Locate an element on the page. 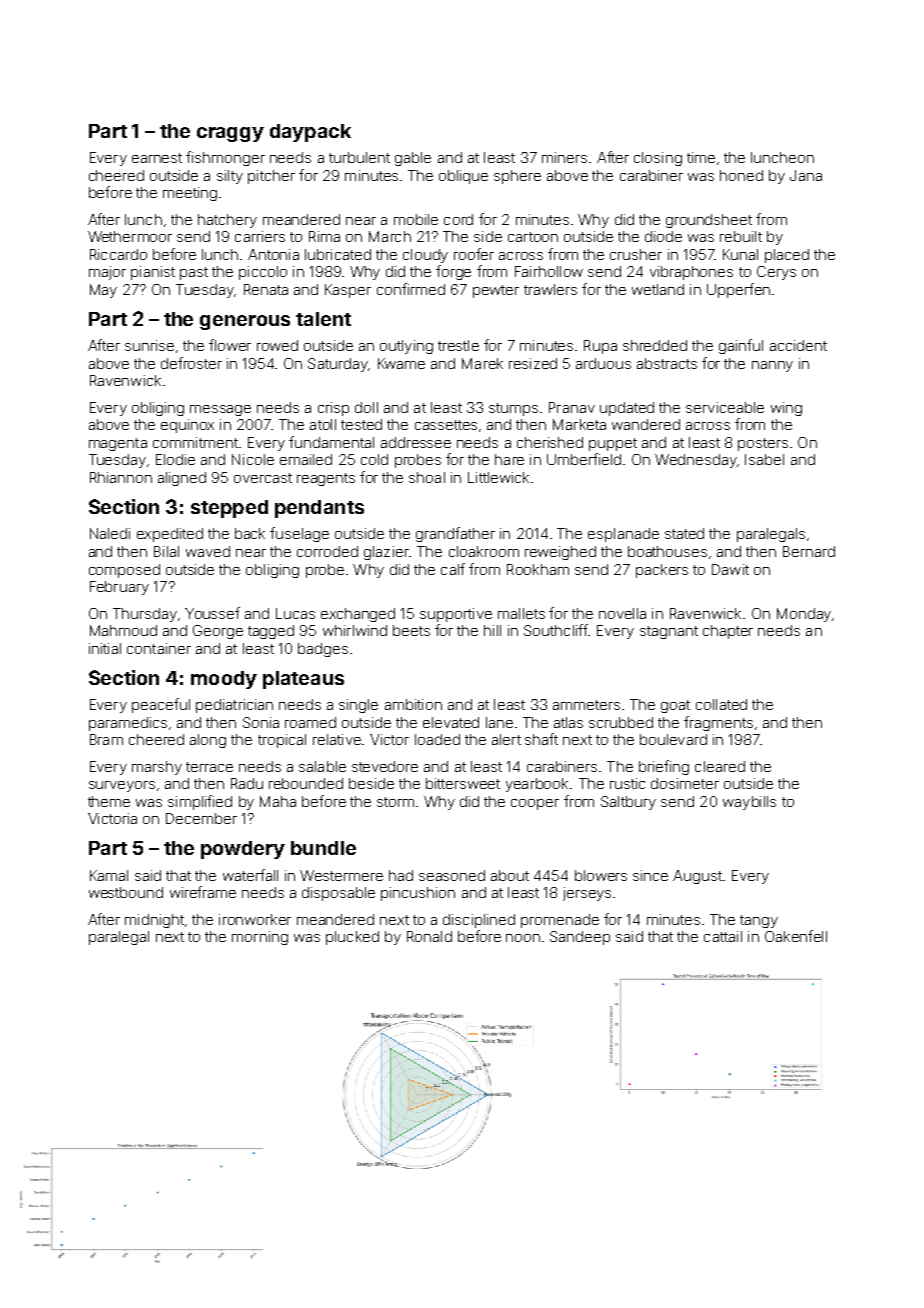 This document has width=924, height=1308. ambition is located at coordinates (413, 704).
